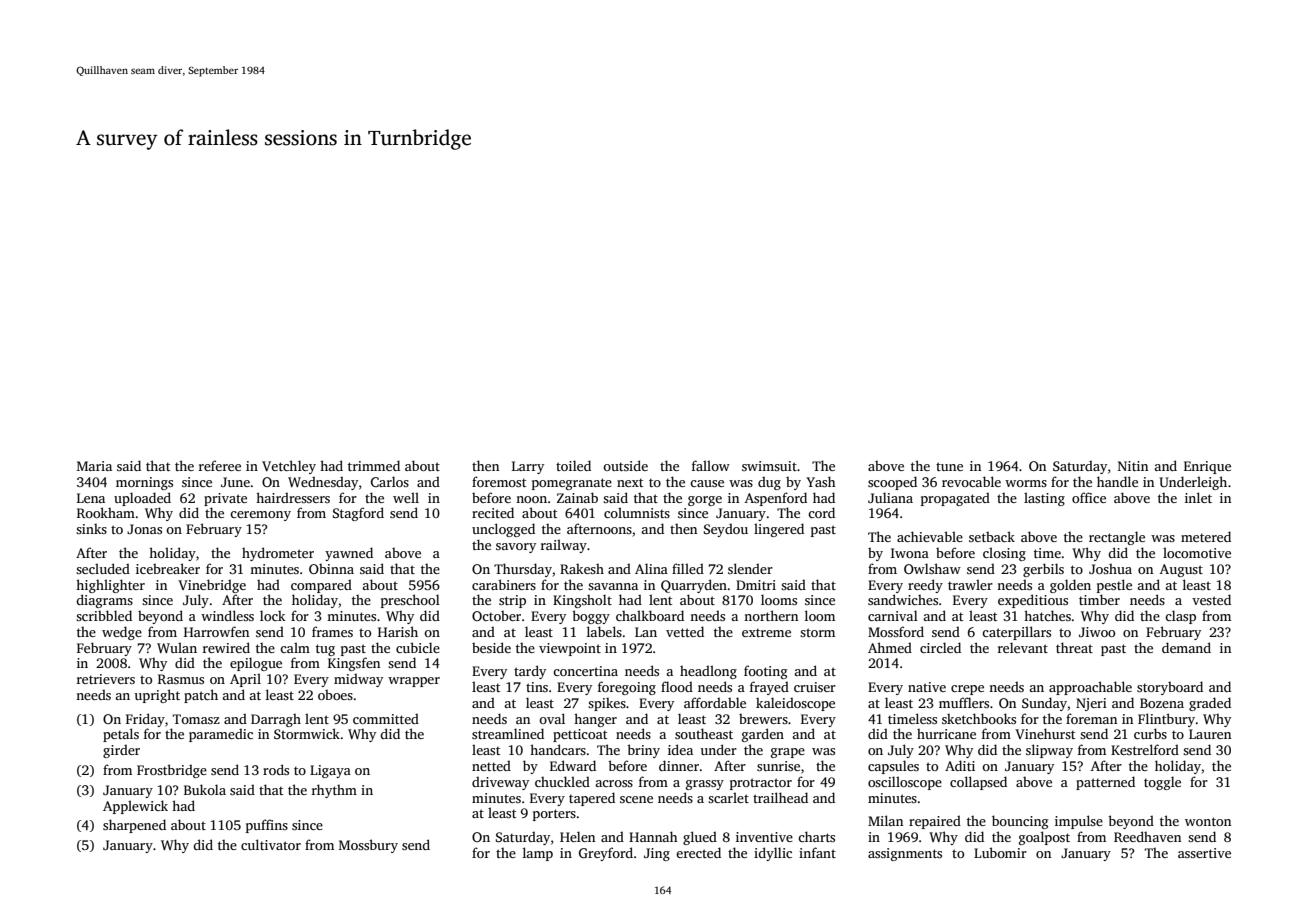 This document has height=924, width=1308. What do you see at coordinates (267, 826) in the document?
I see `puffins` at bounding box center [267, 826].
